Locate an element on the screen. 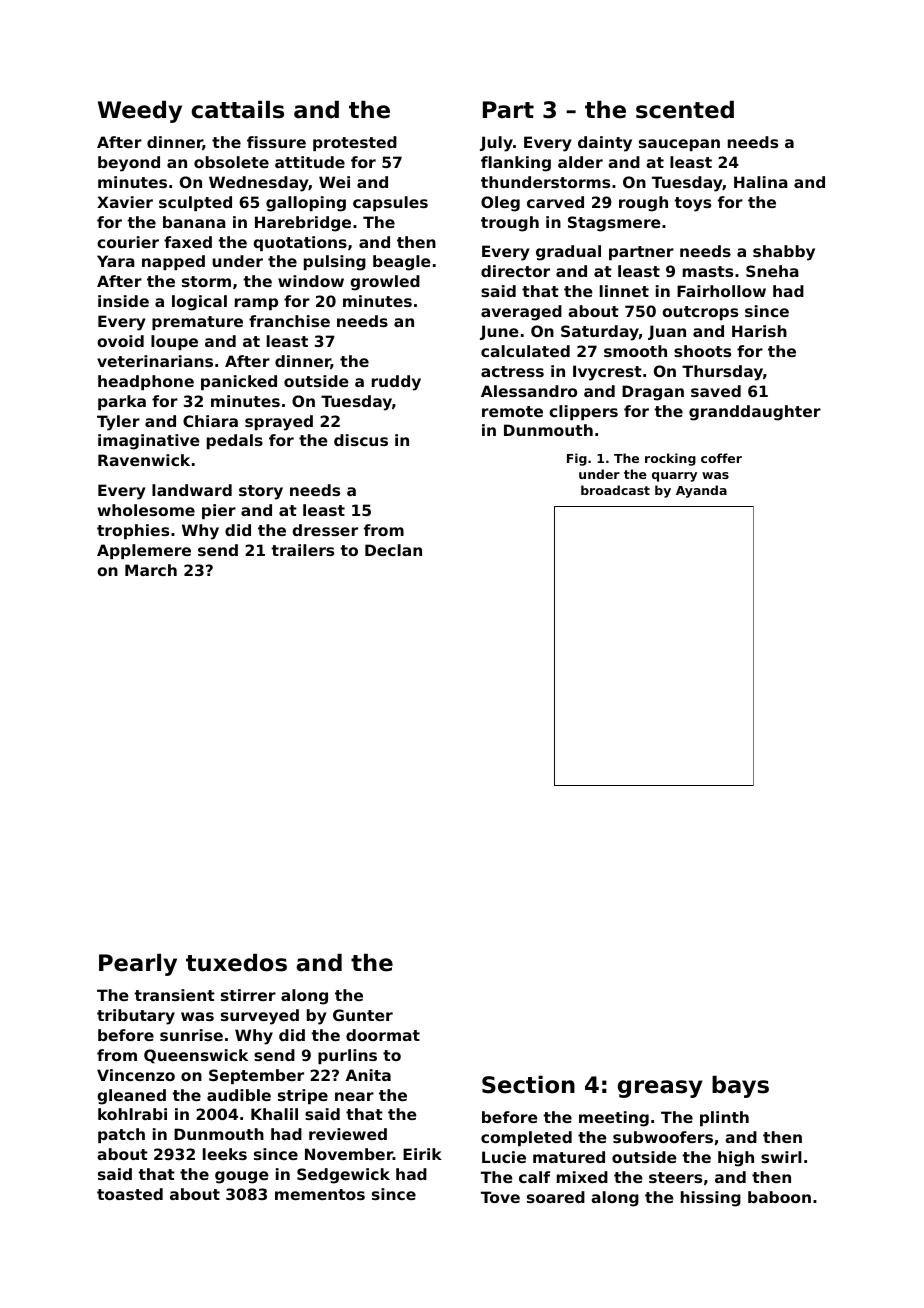 The width and height of the screenshot is (924, 1308). March is located at coordinates (151, 570).
